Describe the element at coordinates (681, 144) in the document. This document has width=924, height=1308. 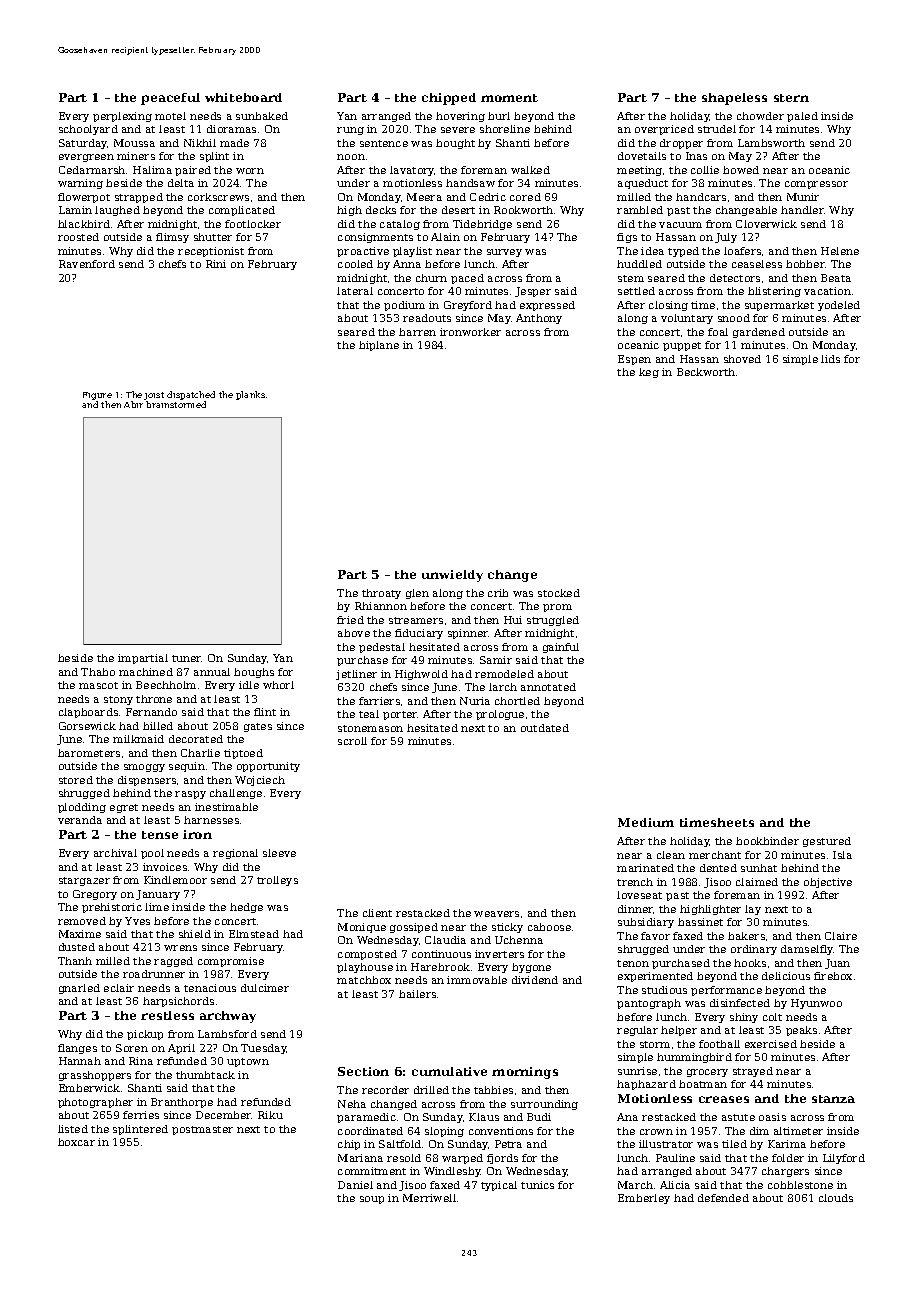
I see `dropper` at that location.
